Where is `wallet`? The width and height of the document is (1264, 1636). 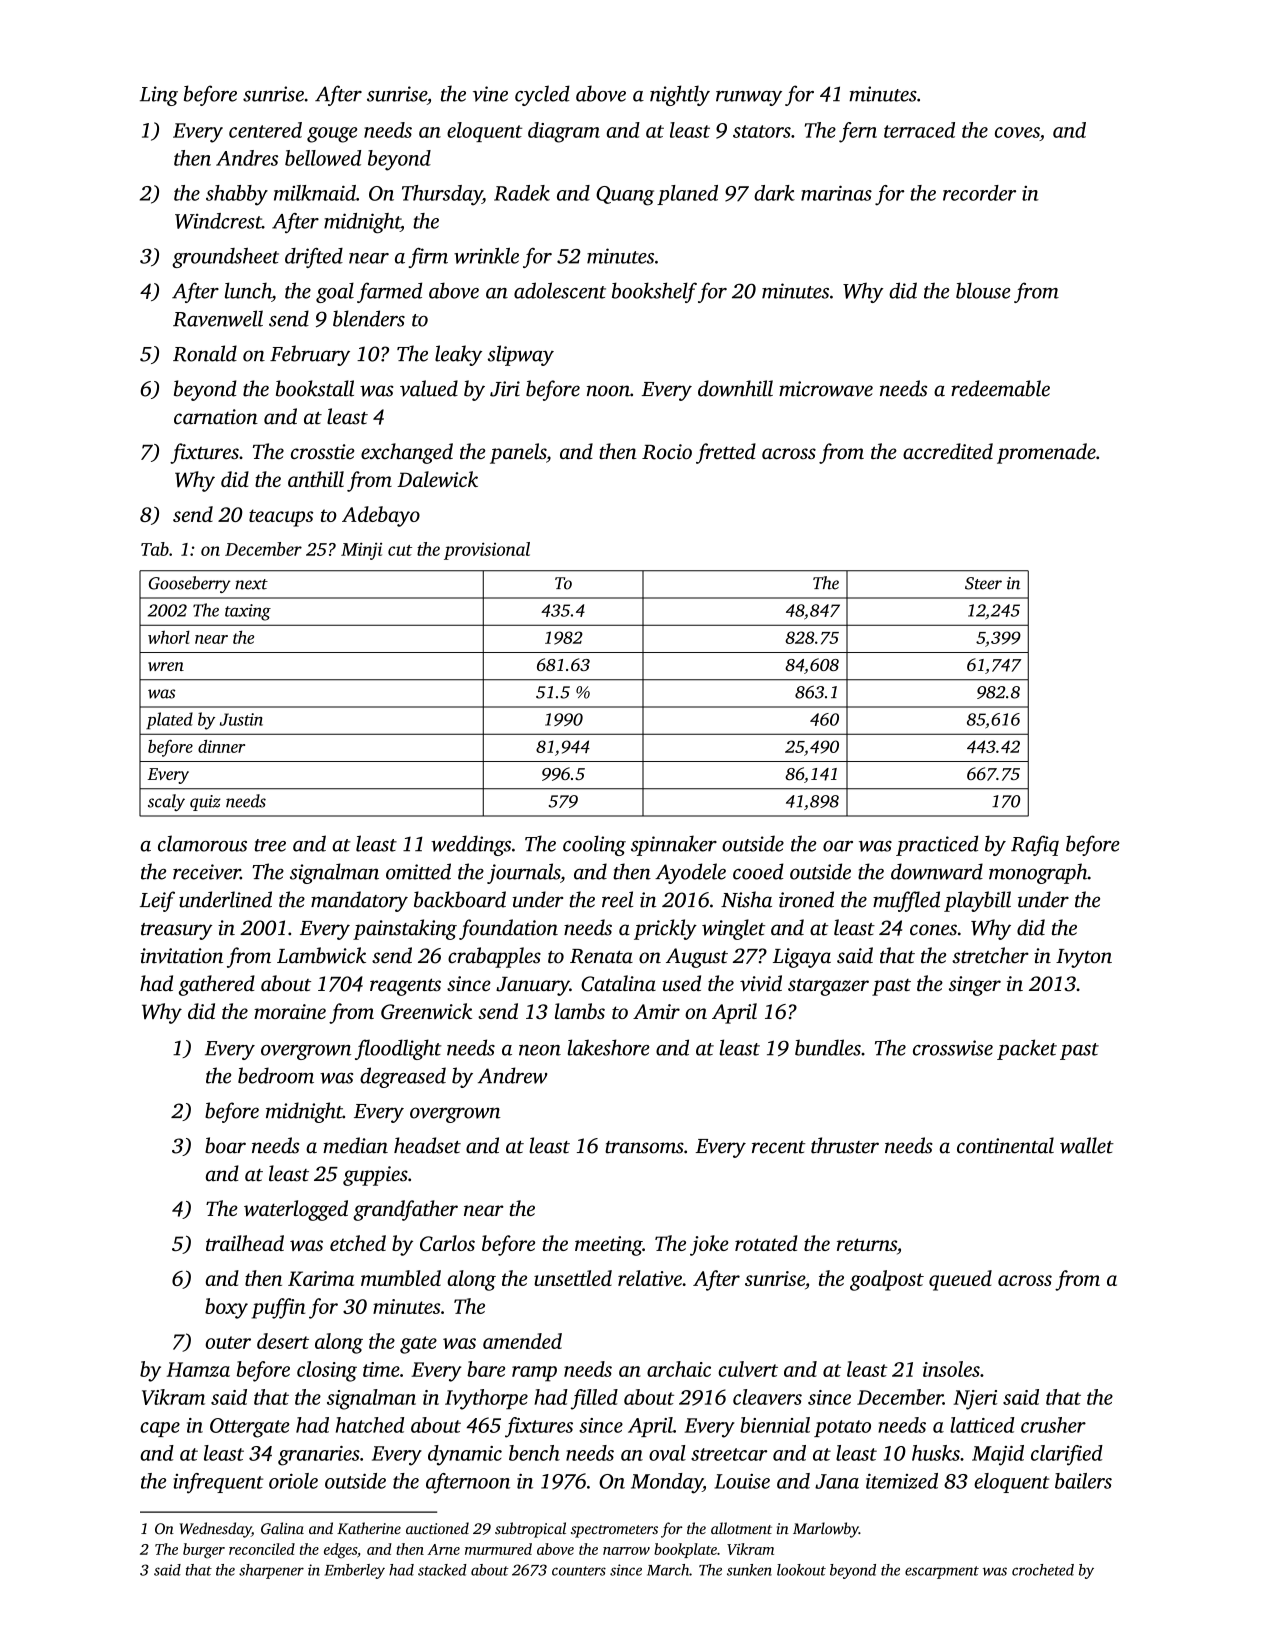
wallet is located at coordinates (1087, 1145).
